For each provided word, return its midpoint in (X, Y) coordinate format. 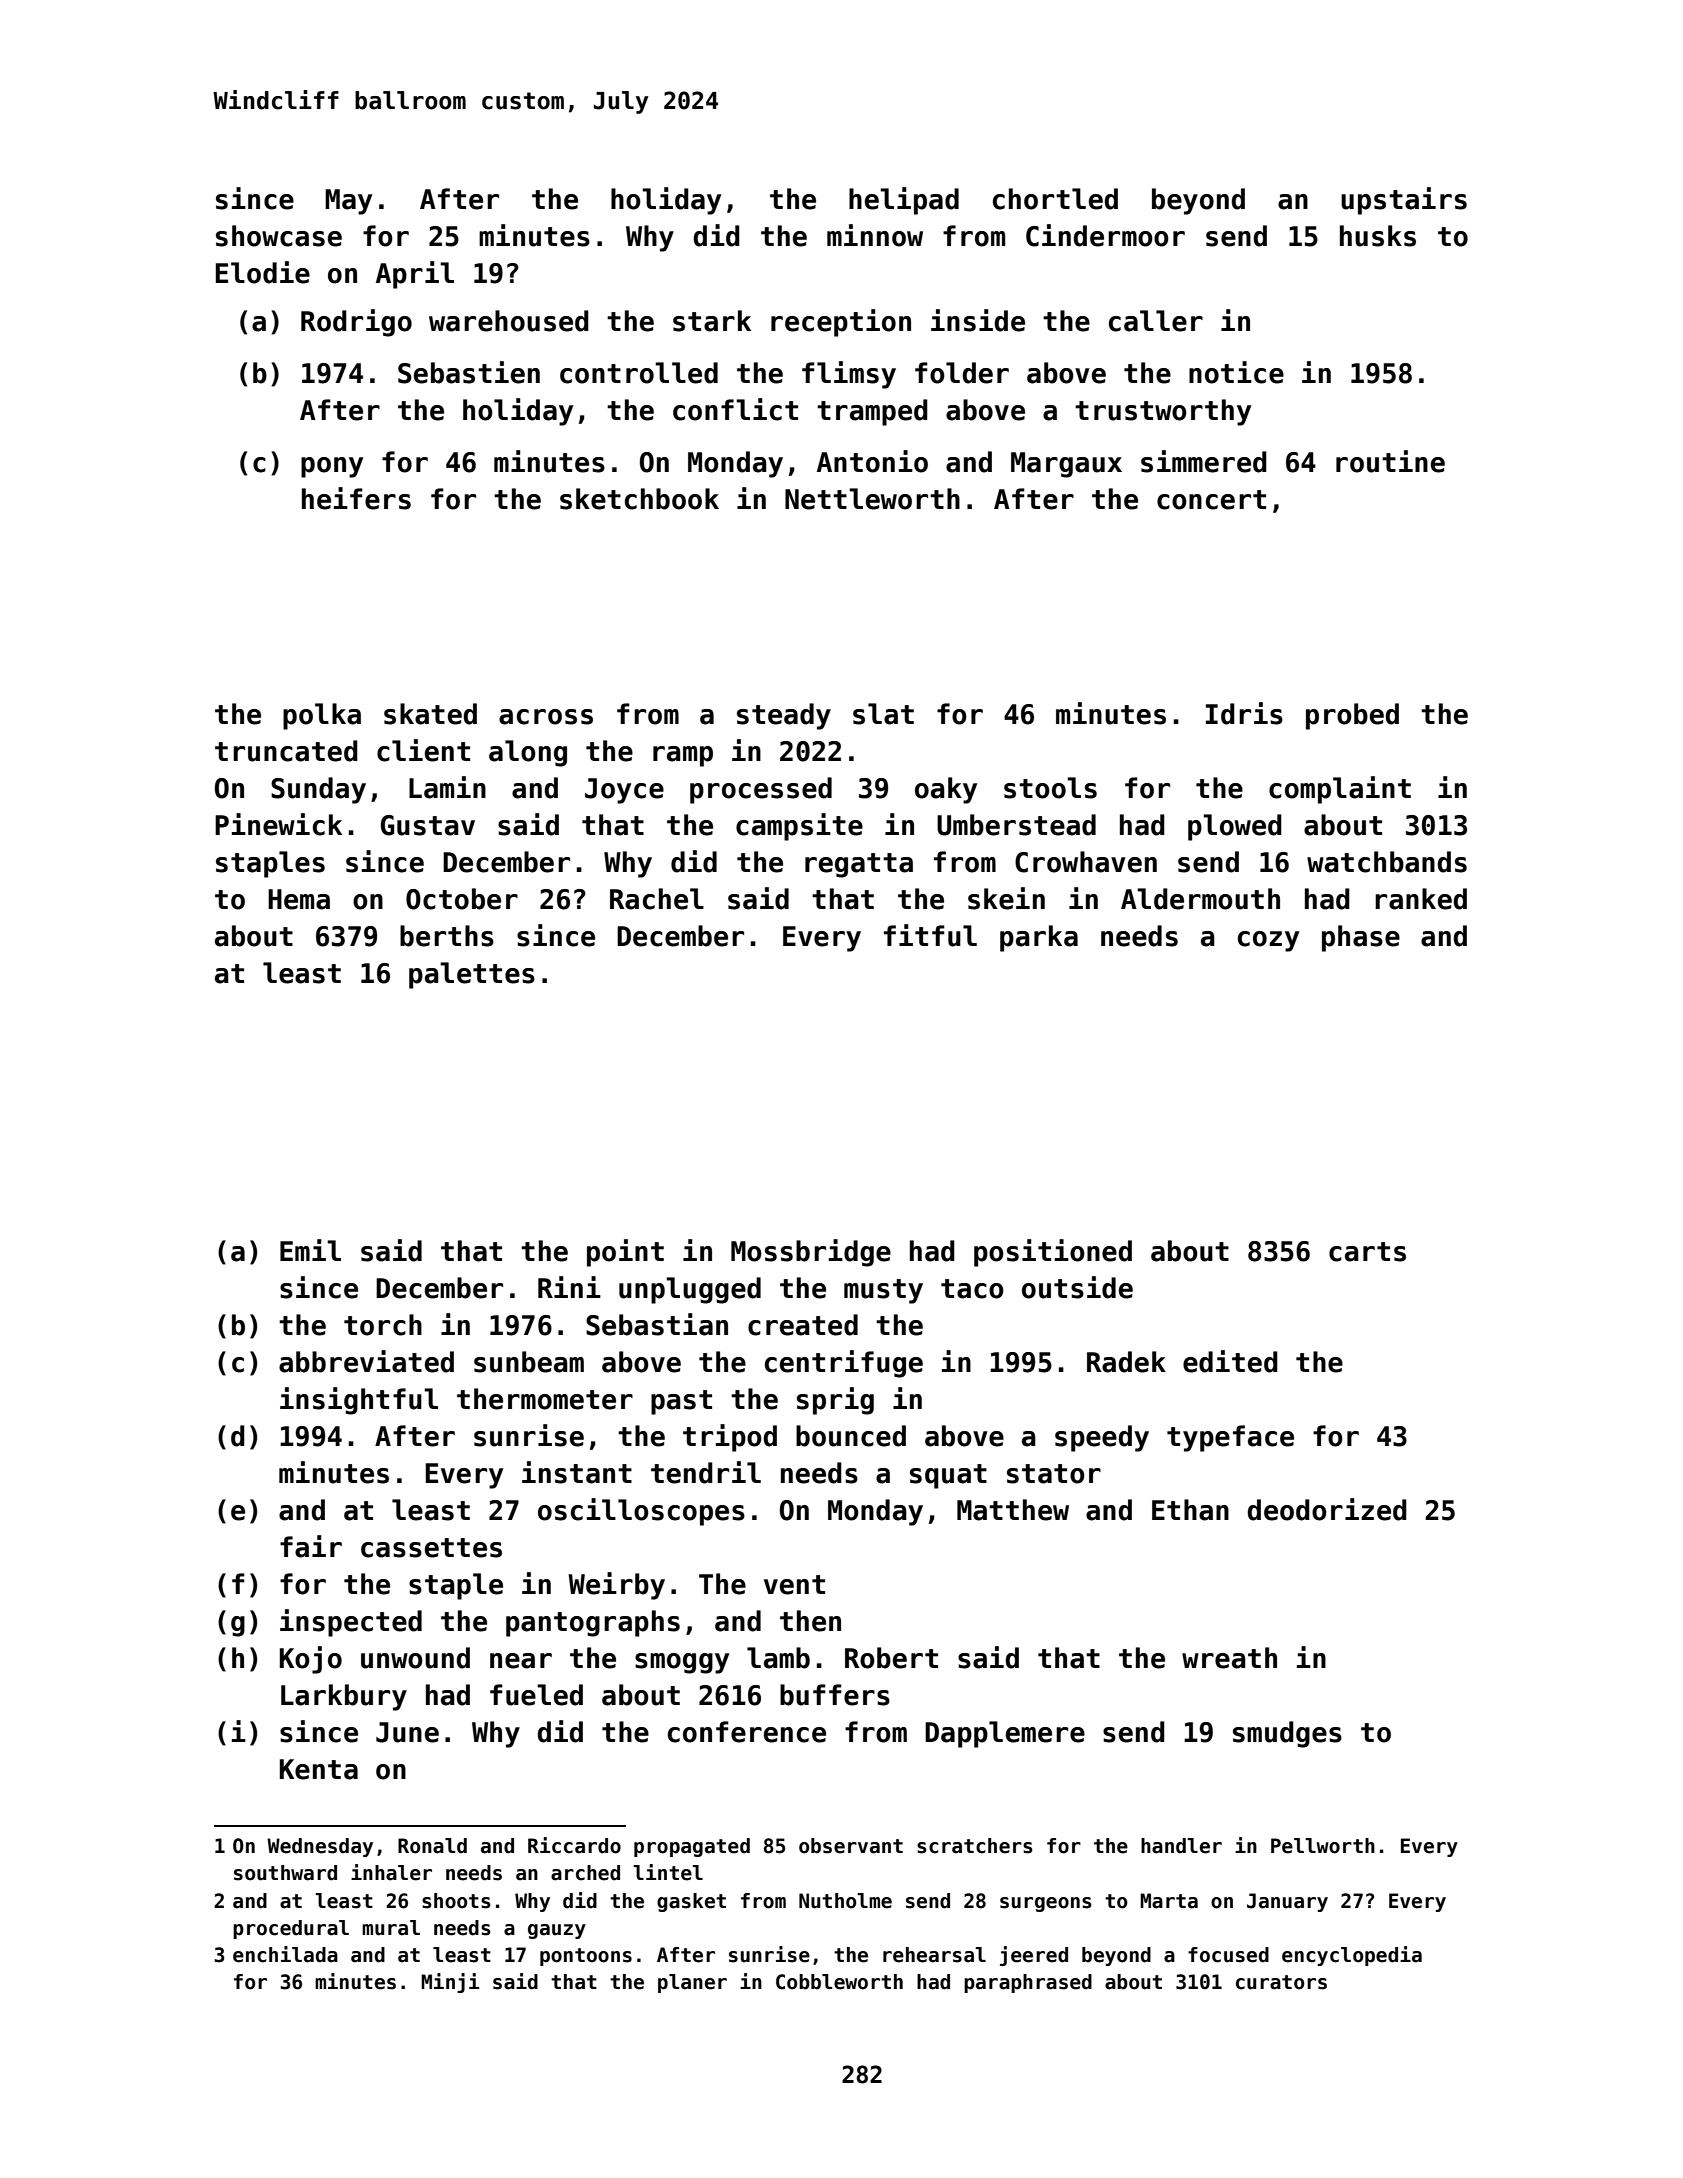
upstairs (1404, 201)
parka (1039, 938)
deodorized (1327, 1509)
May (348, 202)
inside (978, 320)
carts (1367, 1252)
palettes (472, 975)
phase (1361, 938)
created (803, 1325)
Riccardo (574, 1845)
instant (577, 1472)
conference (747, 1732)
